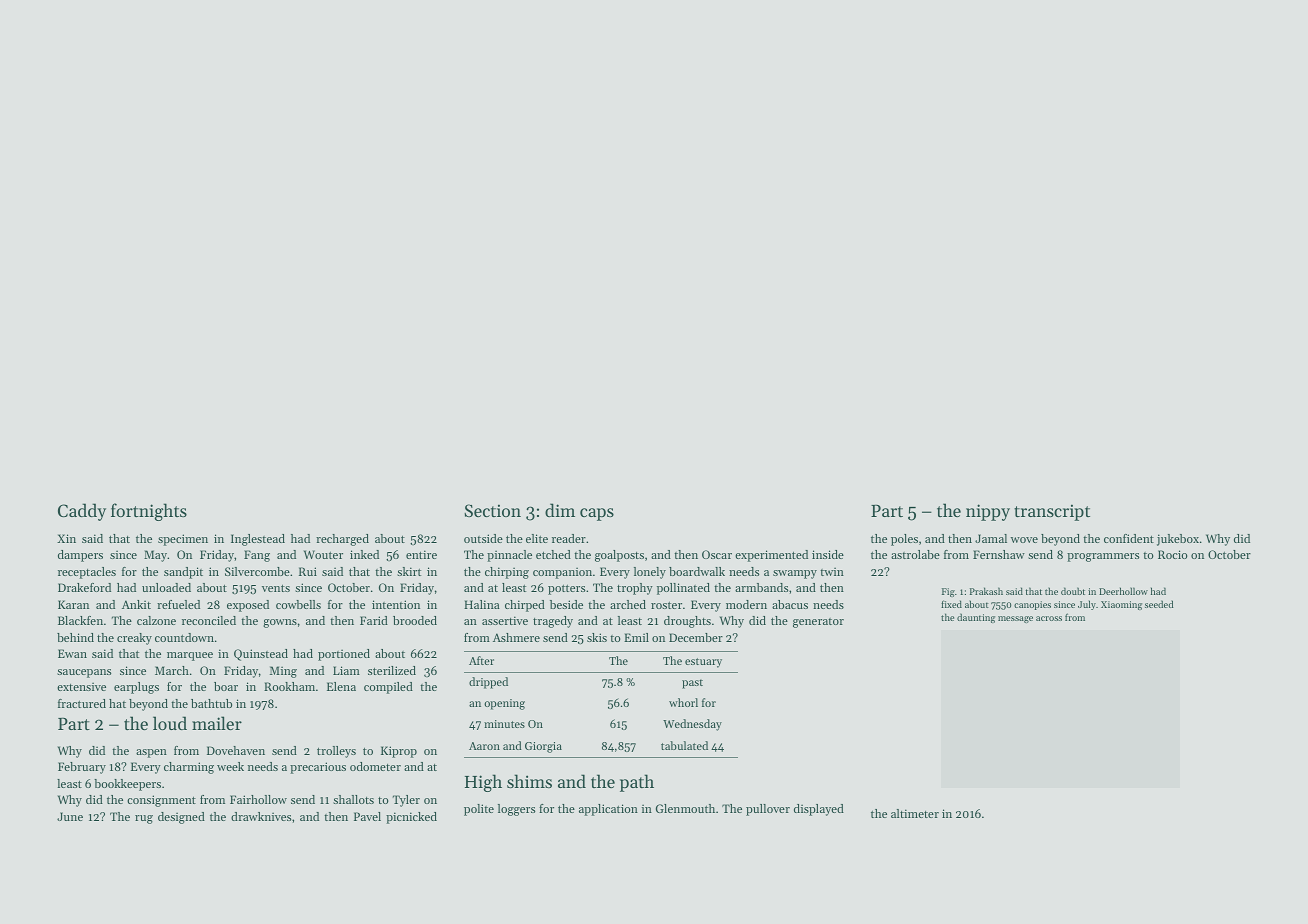 This screenshot has width=1308, height=924. What do you see at coordinates (484, 746) in the screenshot?
I see `Aaron` at bounding box center [484, 746].
